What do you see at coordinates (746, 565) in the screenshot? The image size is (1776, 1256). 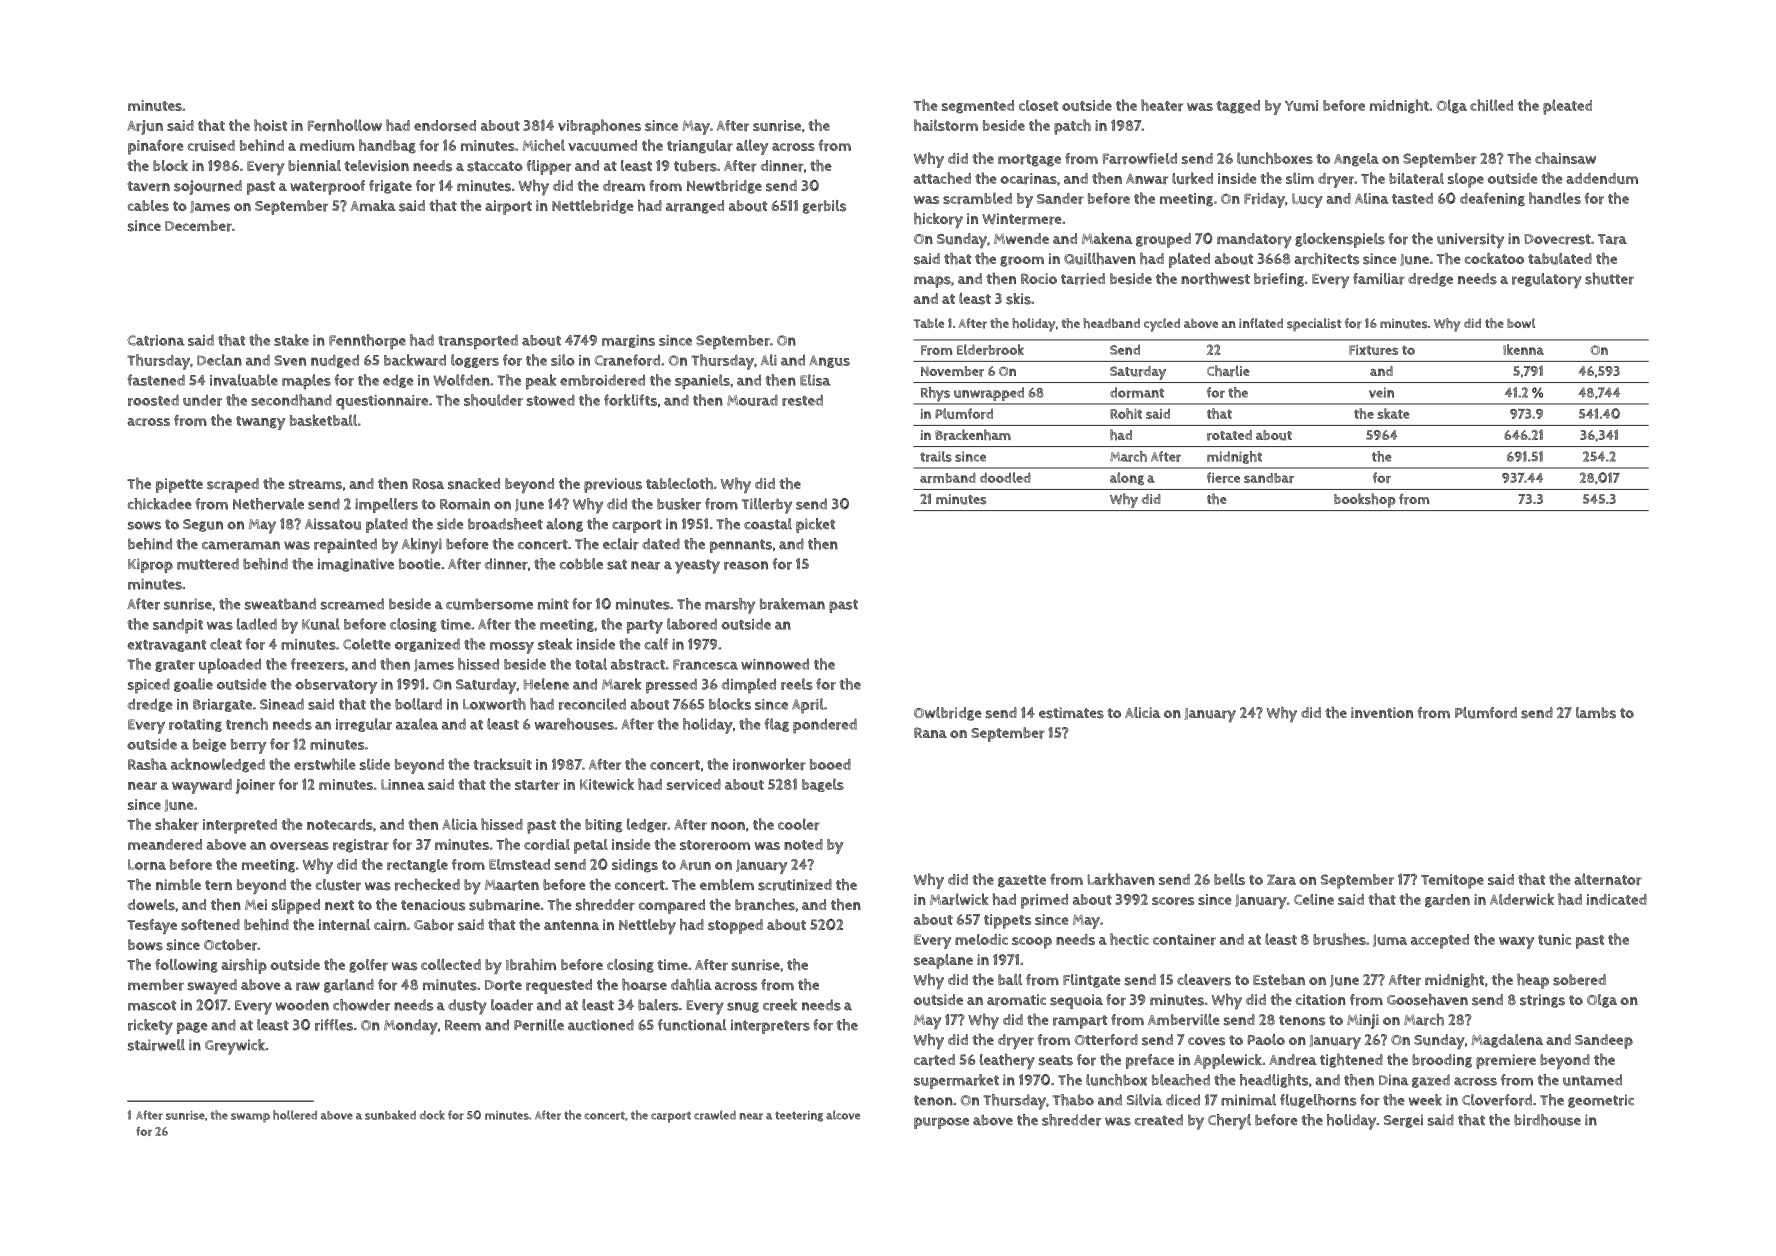 I see `reason` at bounding box center [746, 565].
